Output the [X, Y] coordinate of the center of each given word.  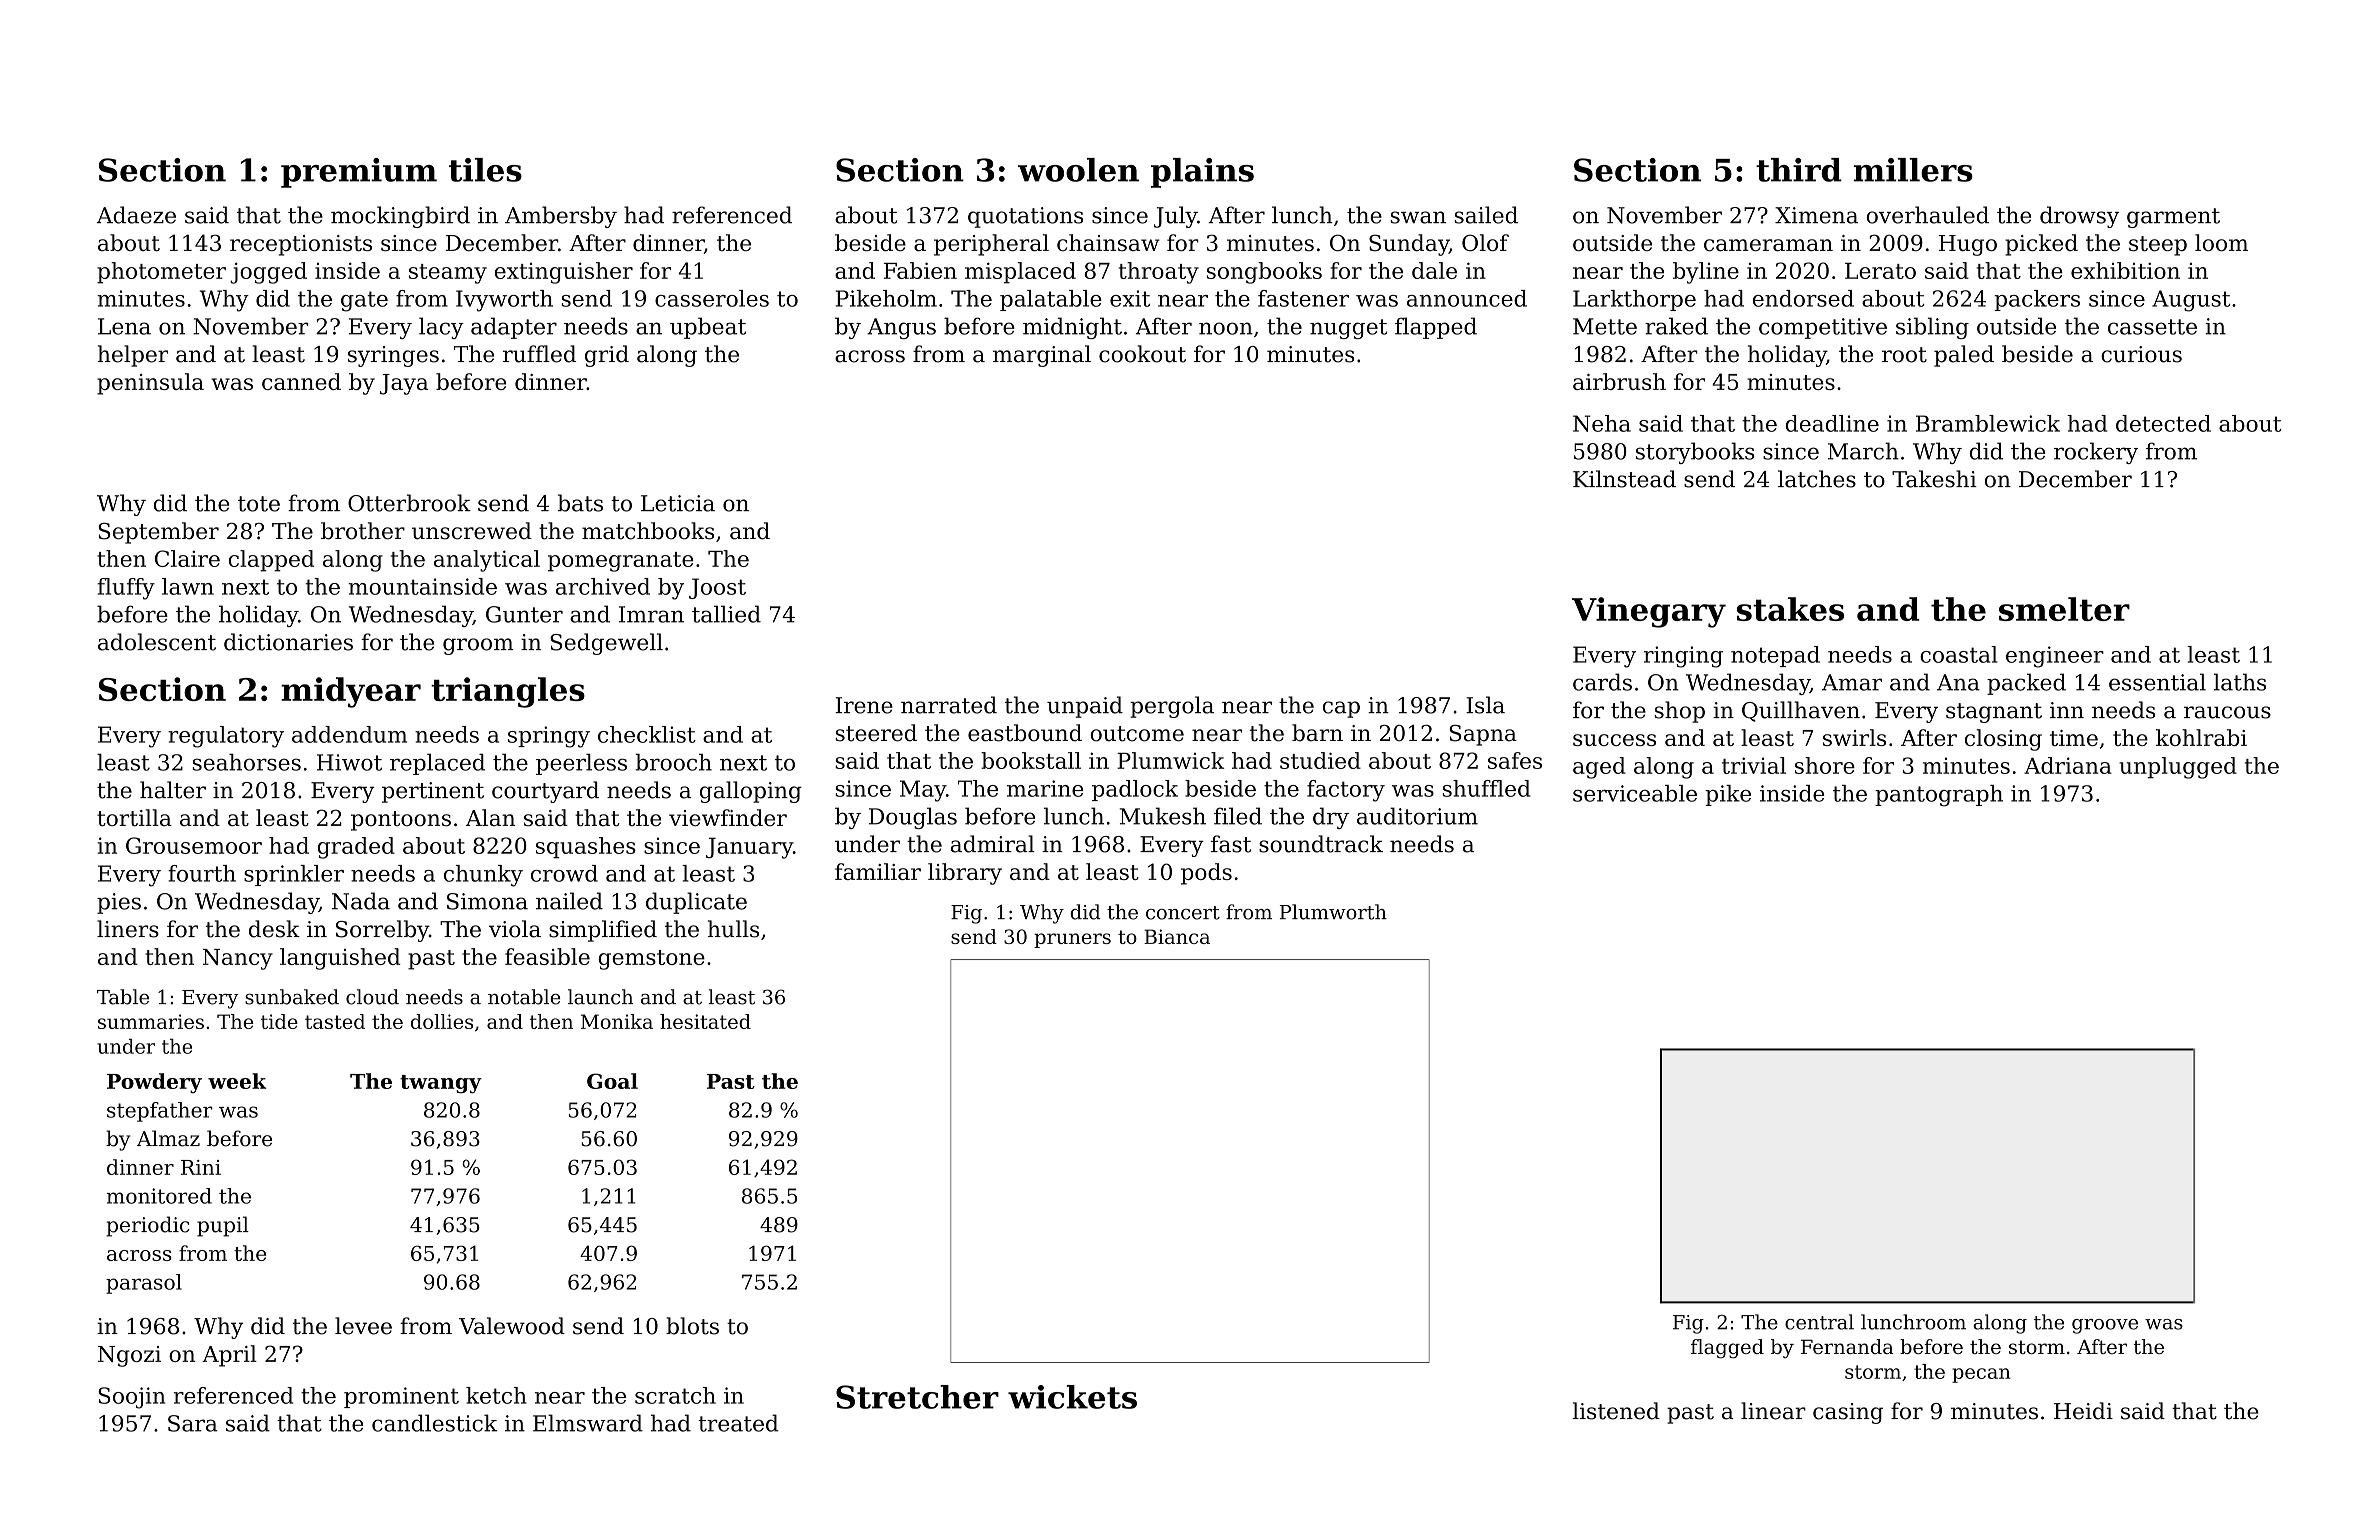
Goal [612, 1081]
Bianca [1177, 936]
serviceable [1635, 793]
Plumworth [1333, 912]
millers [1913, 170]
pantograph [1939, 796]
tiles [485, 170]
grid [607, 356]
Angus [901, 328]
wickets [1072, 1397]
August [2191, 301]
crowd [564, 873]
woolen [1078, 170]
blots [692, 1326]
